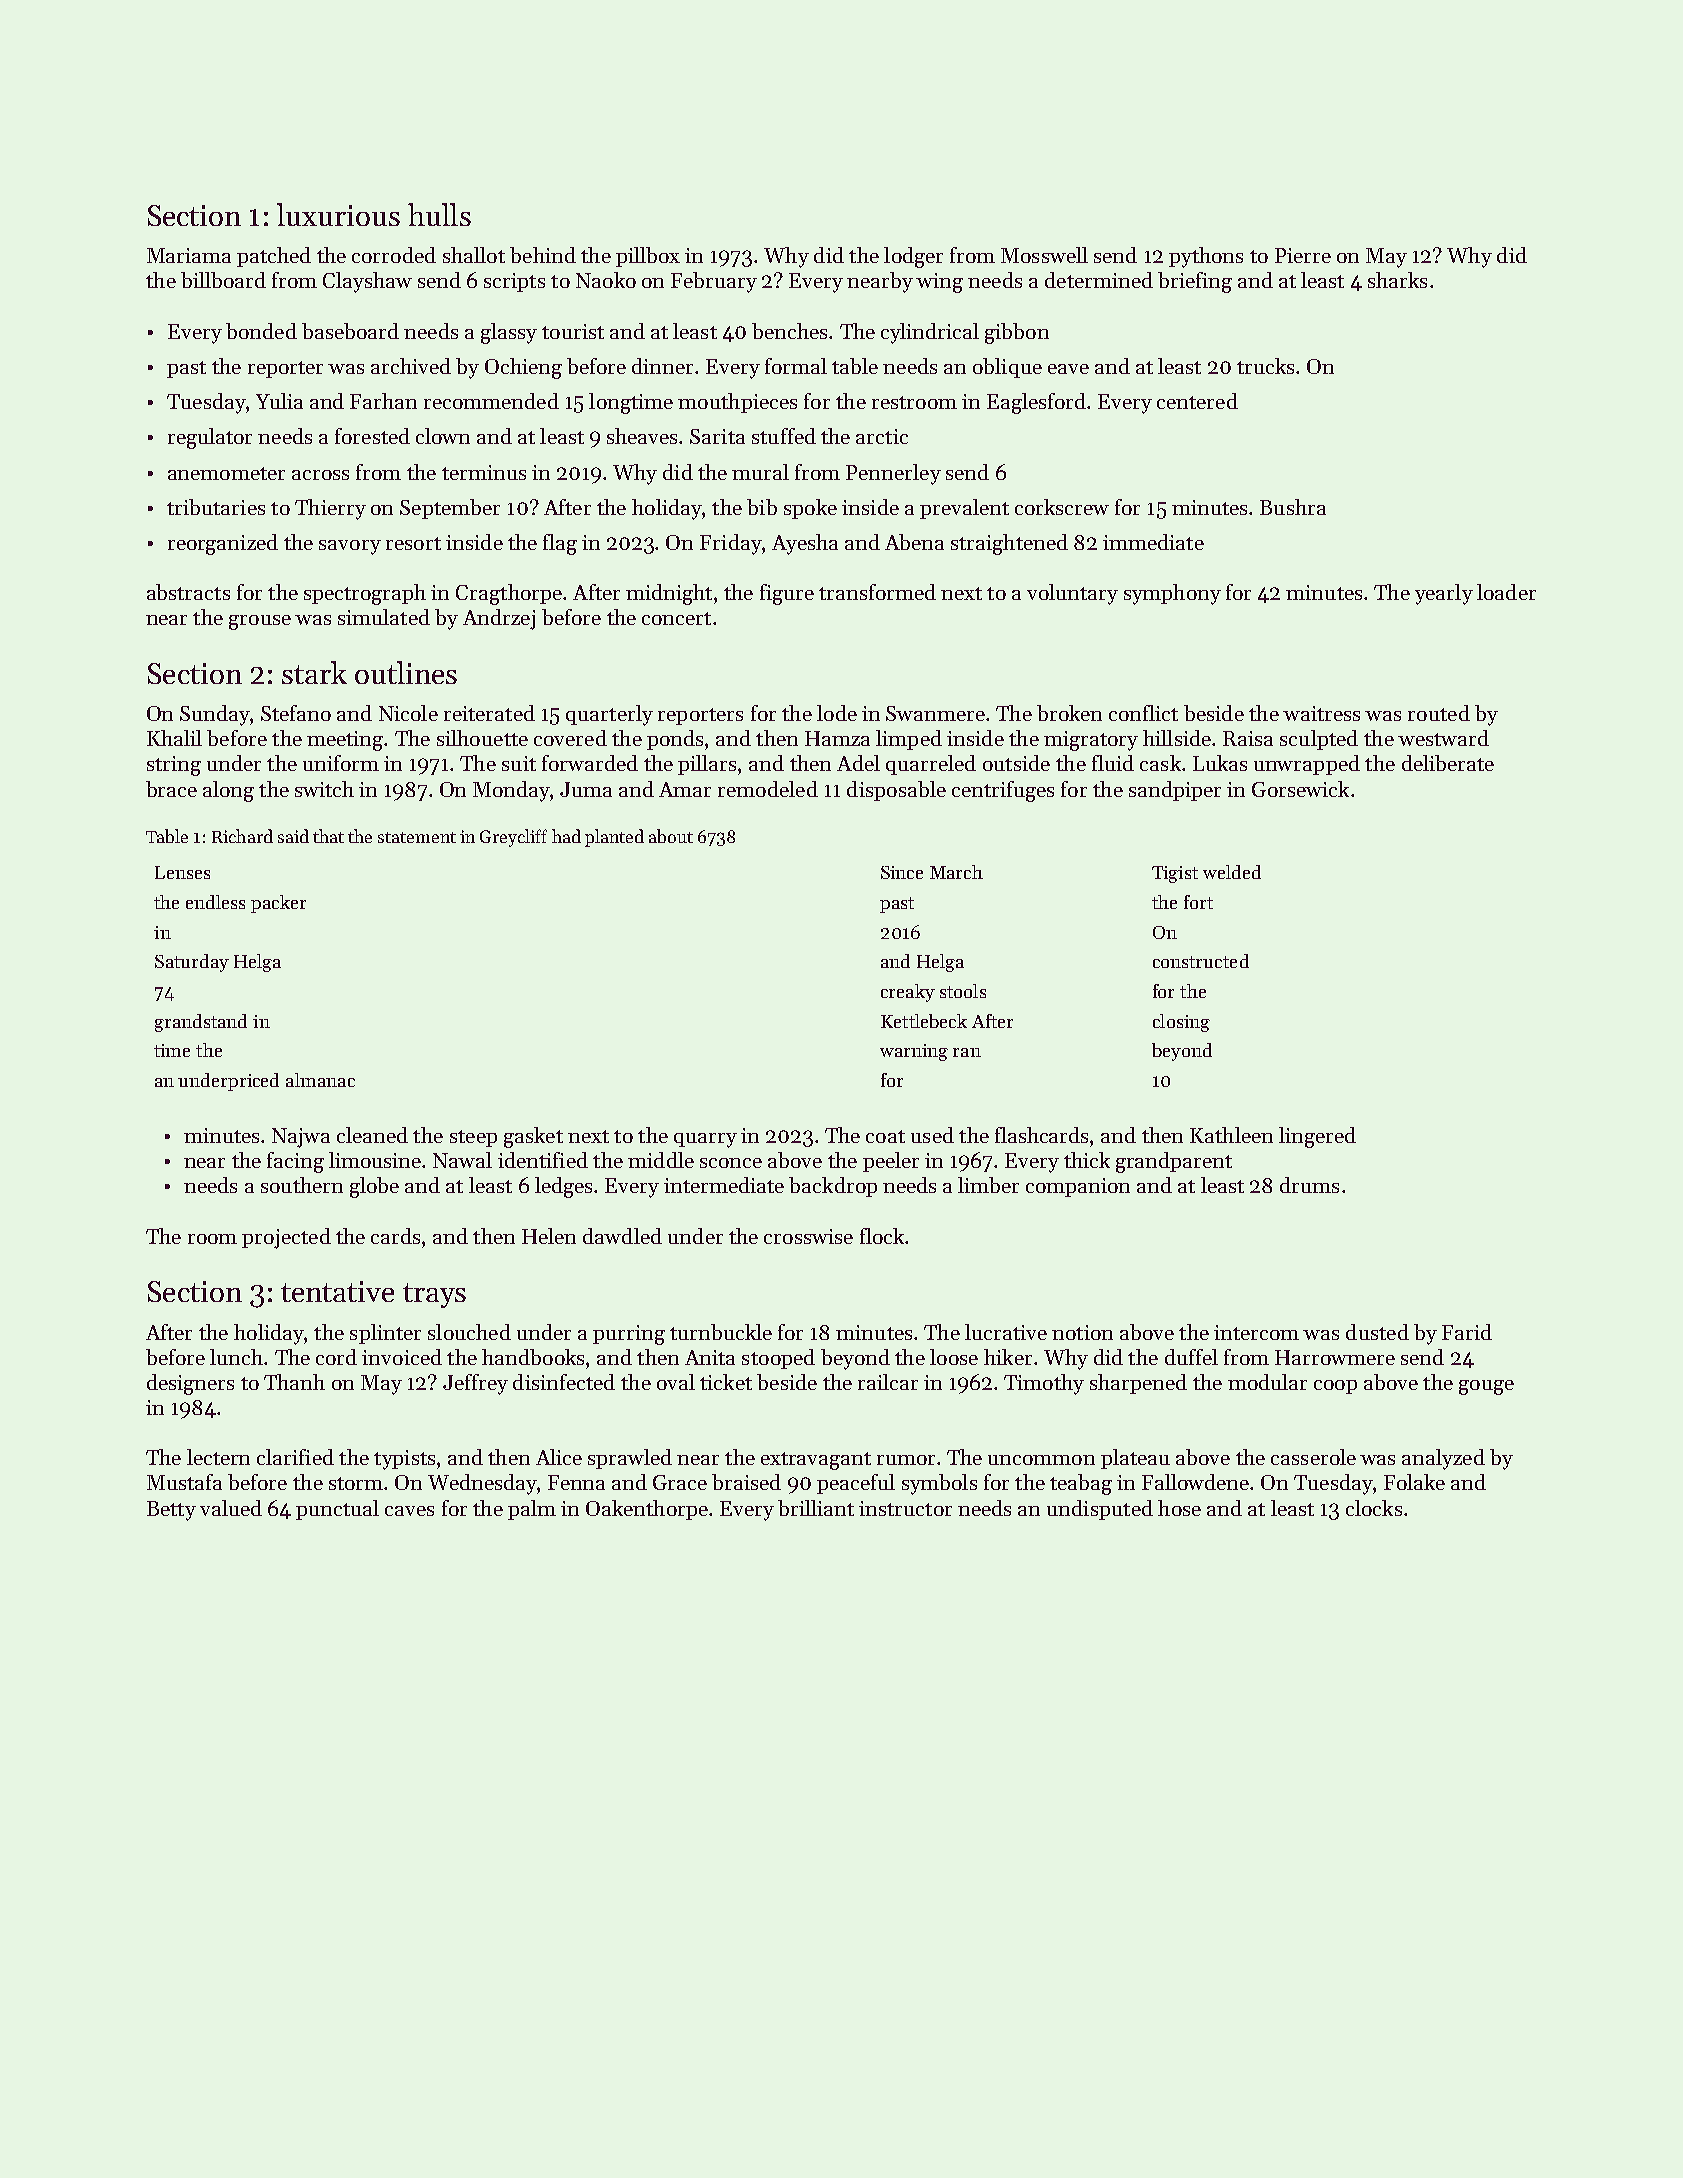 This image has width=1683, height=2178. Describe the element at coordinates (1321, 713) in the image. I see `waitress` at that location.
